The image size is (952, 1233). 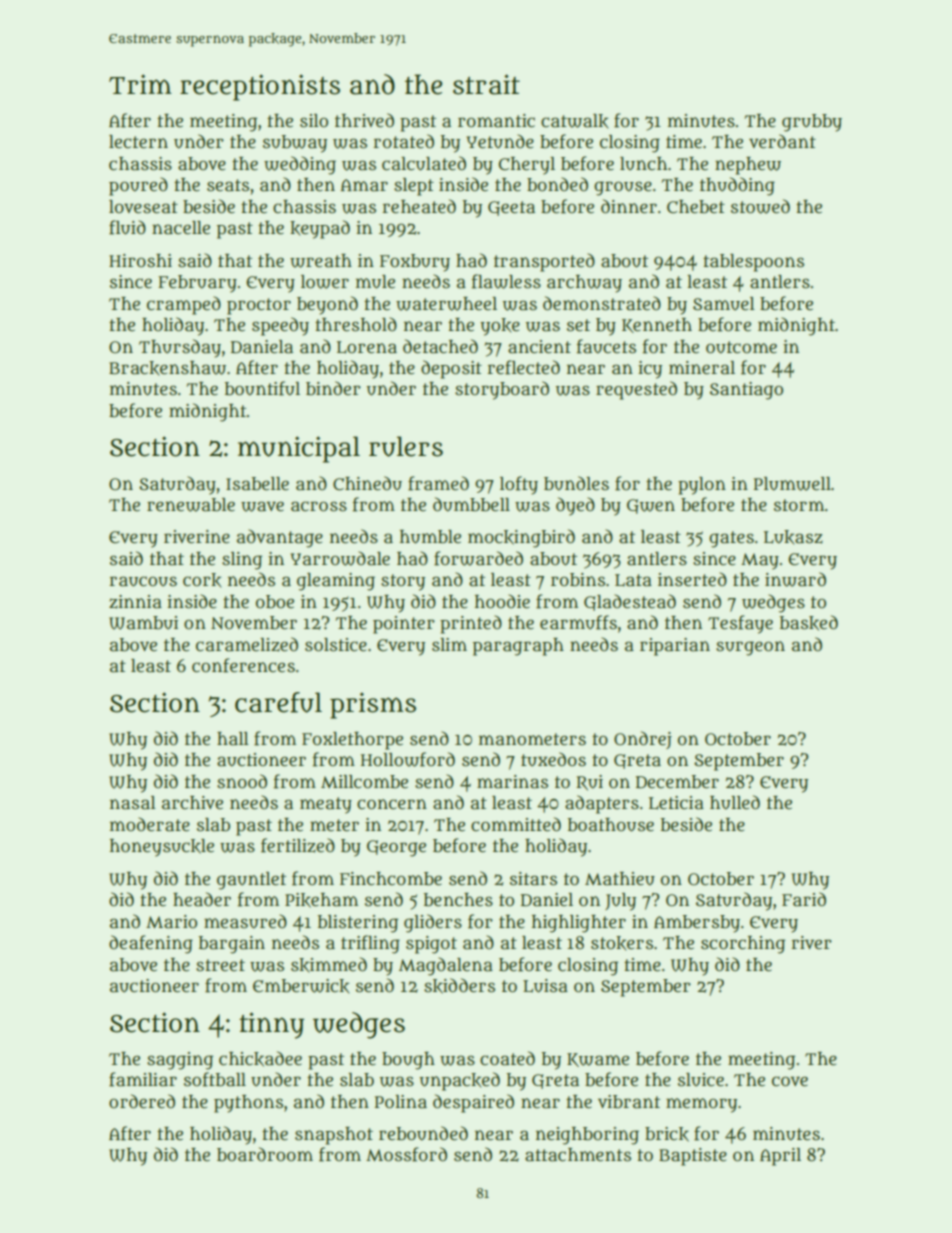 What do you see at coordinates (636, 390) in the screenshot?
I see `requested` at bounding box center [636, 390].
